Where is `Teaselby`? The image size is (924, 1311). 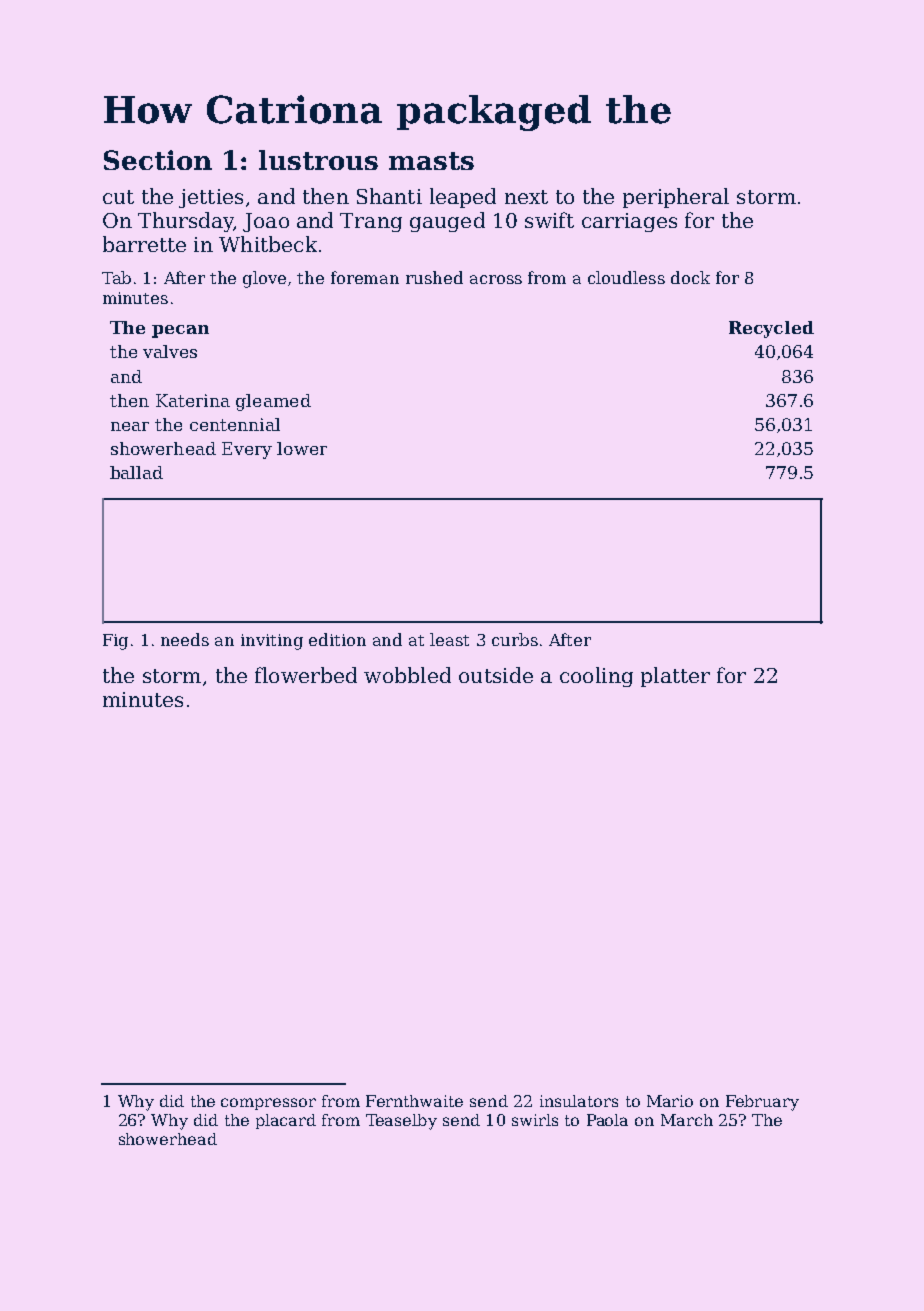
Teaselby is located at coordinates (401, 1122).
